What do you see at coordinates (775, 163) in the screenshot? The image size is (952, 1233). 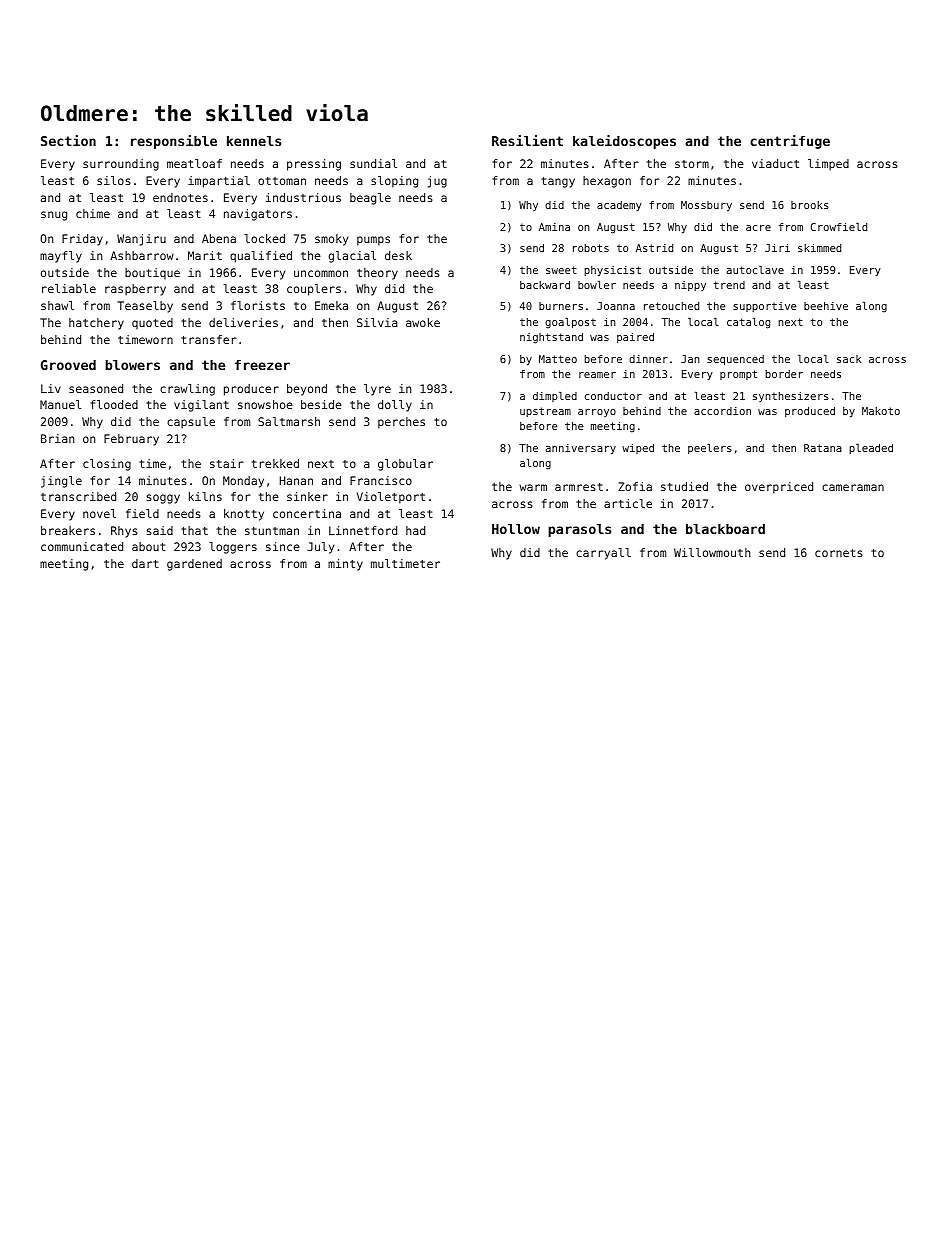 I see `viaduct` at bounding box center [775, 163].
